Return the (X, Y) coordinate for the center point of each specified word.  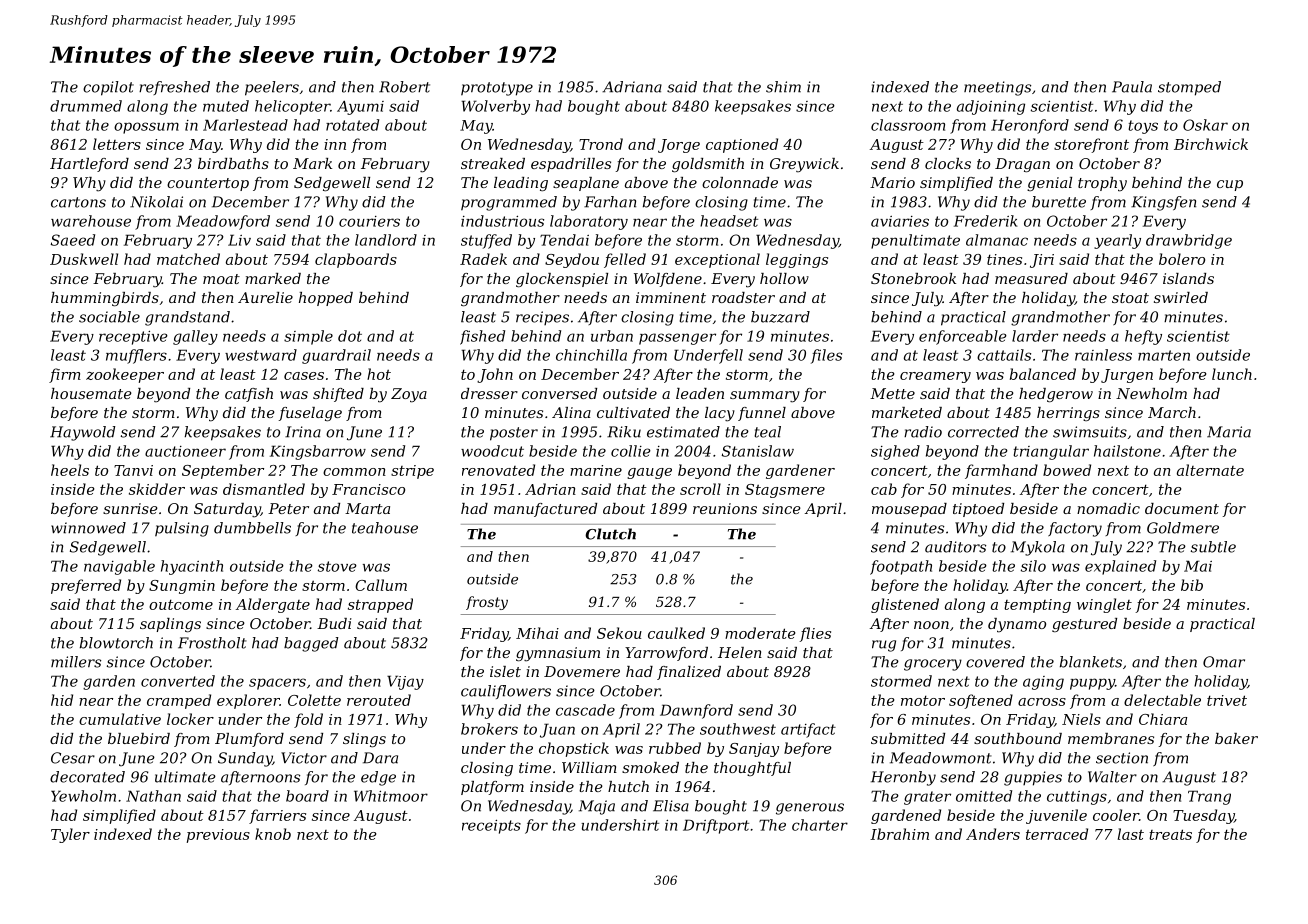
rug (884, 646)
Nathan (153, 796)
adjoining (991, 107)
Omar (1224, 662)
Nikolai (156, 202)
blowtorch (116, 643)
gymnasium (558, 654)
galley (195, 337)
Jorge (679, 146)
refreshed (174, 88)
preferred (86, 586)
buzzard (780, 317)
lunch (1232, 374)
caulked (676, 633)
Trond (601, 144)
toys (1143, 127)
